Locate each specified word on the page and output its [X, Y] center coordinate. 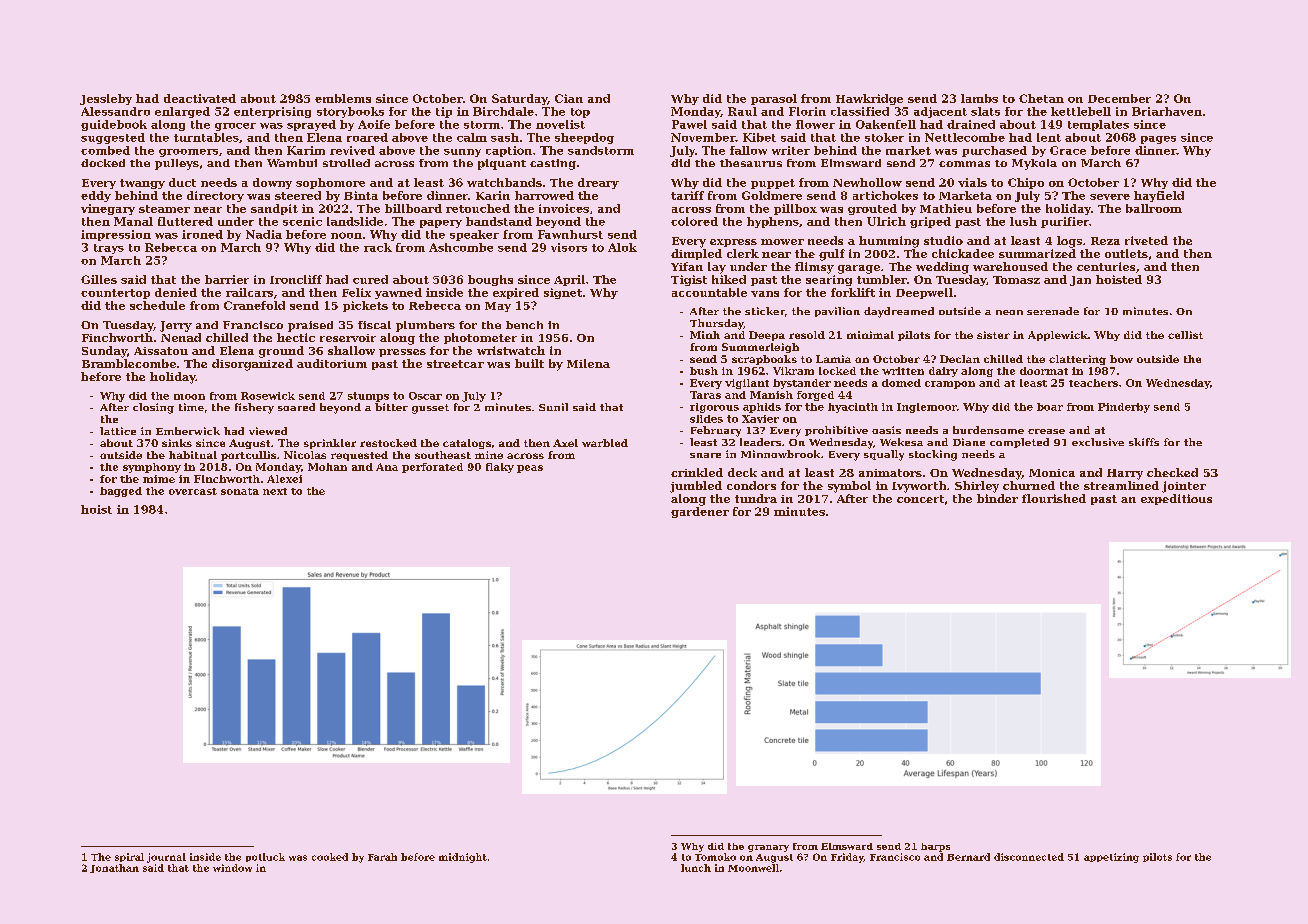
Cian [569, 98]
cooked [330, 857]
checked [1172, 472]
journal [166, 858]
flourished [1054, 498]
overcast [193, 491]
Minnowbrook [780, 454]
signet [563, 293]
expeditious [1176, 499]
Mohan [327, 467]
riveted [1146, 240]
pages [1158, 140]
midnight [463, 858]
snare [705, 455]
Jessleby [106, 99]
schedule [157, 305]
